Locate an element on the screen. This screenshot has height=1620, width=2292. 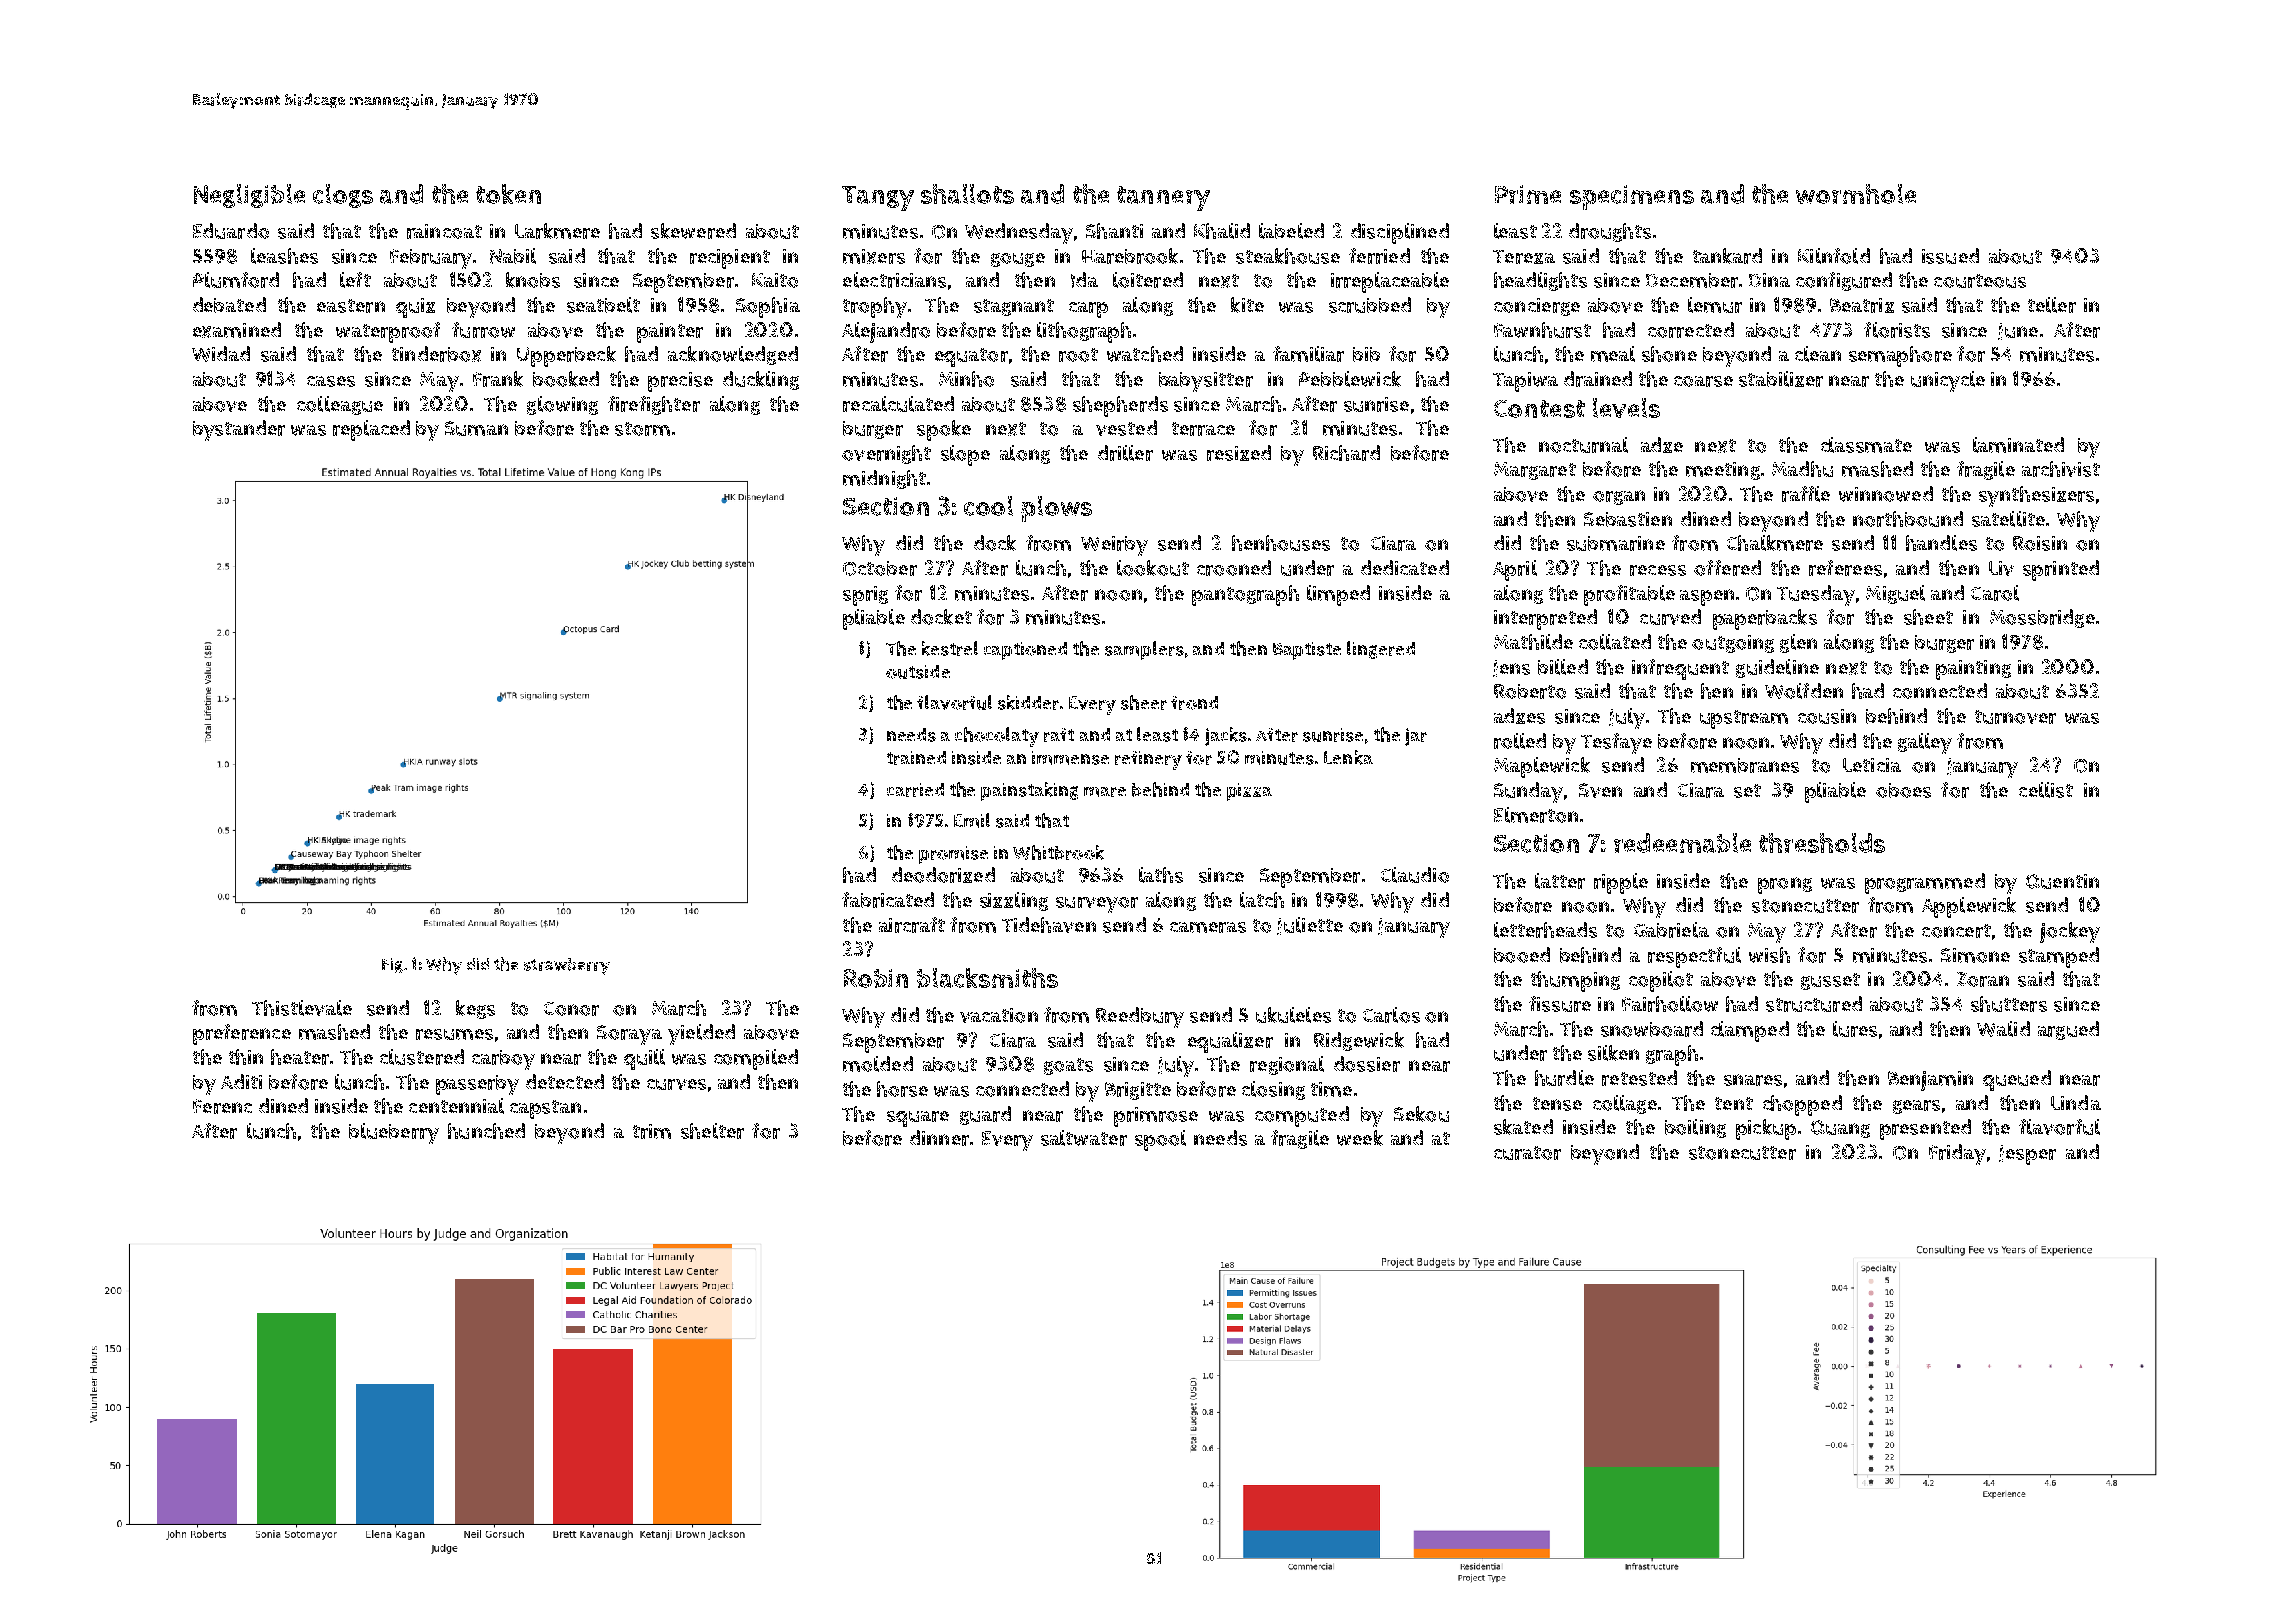
unicycle is located at coordinates (1948, 381).
